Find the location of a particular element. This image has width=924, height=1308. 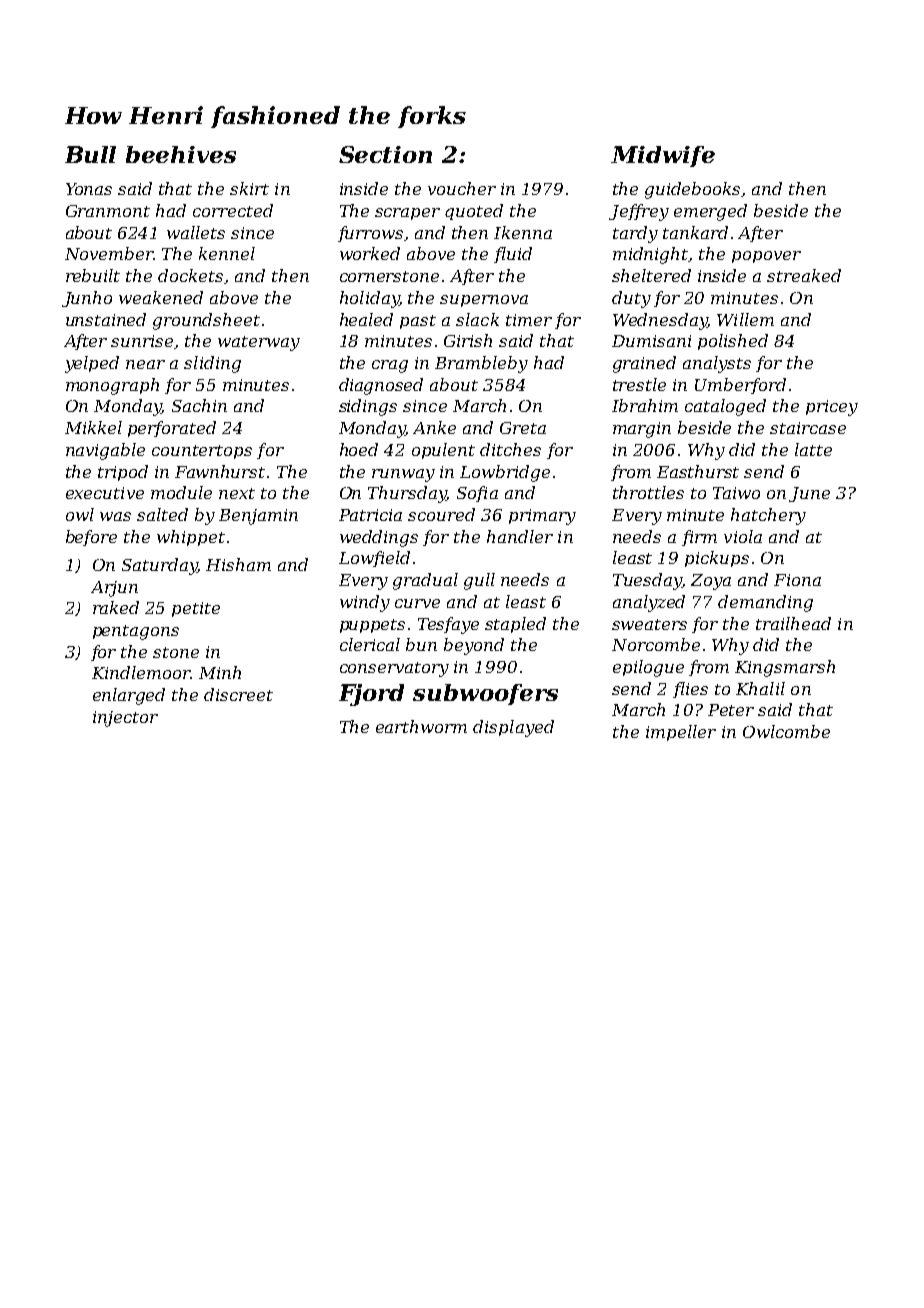

Midwife is located at coordinates (663, 156).
